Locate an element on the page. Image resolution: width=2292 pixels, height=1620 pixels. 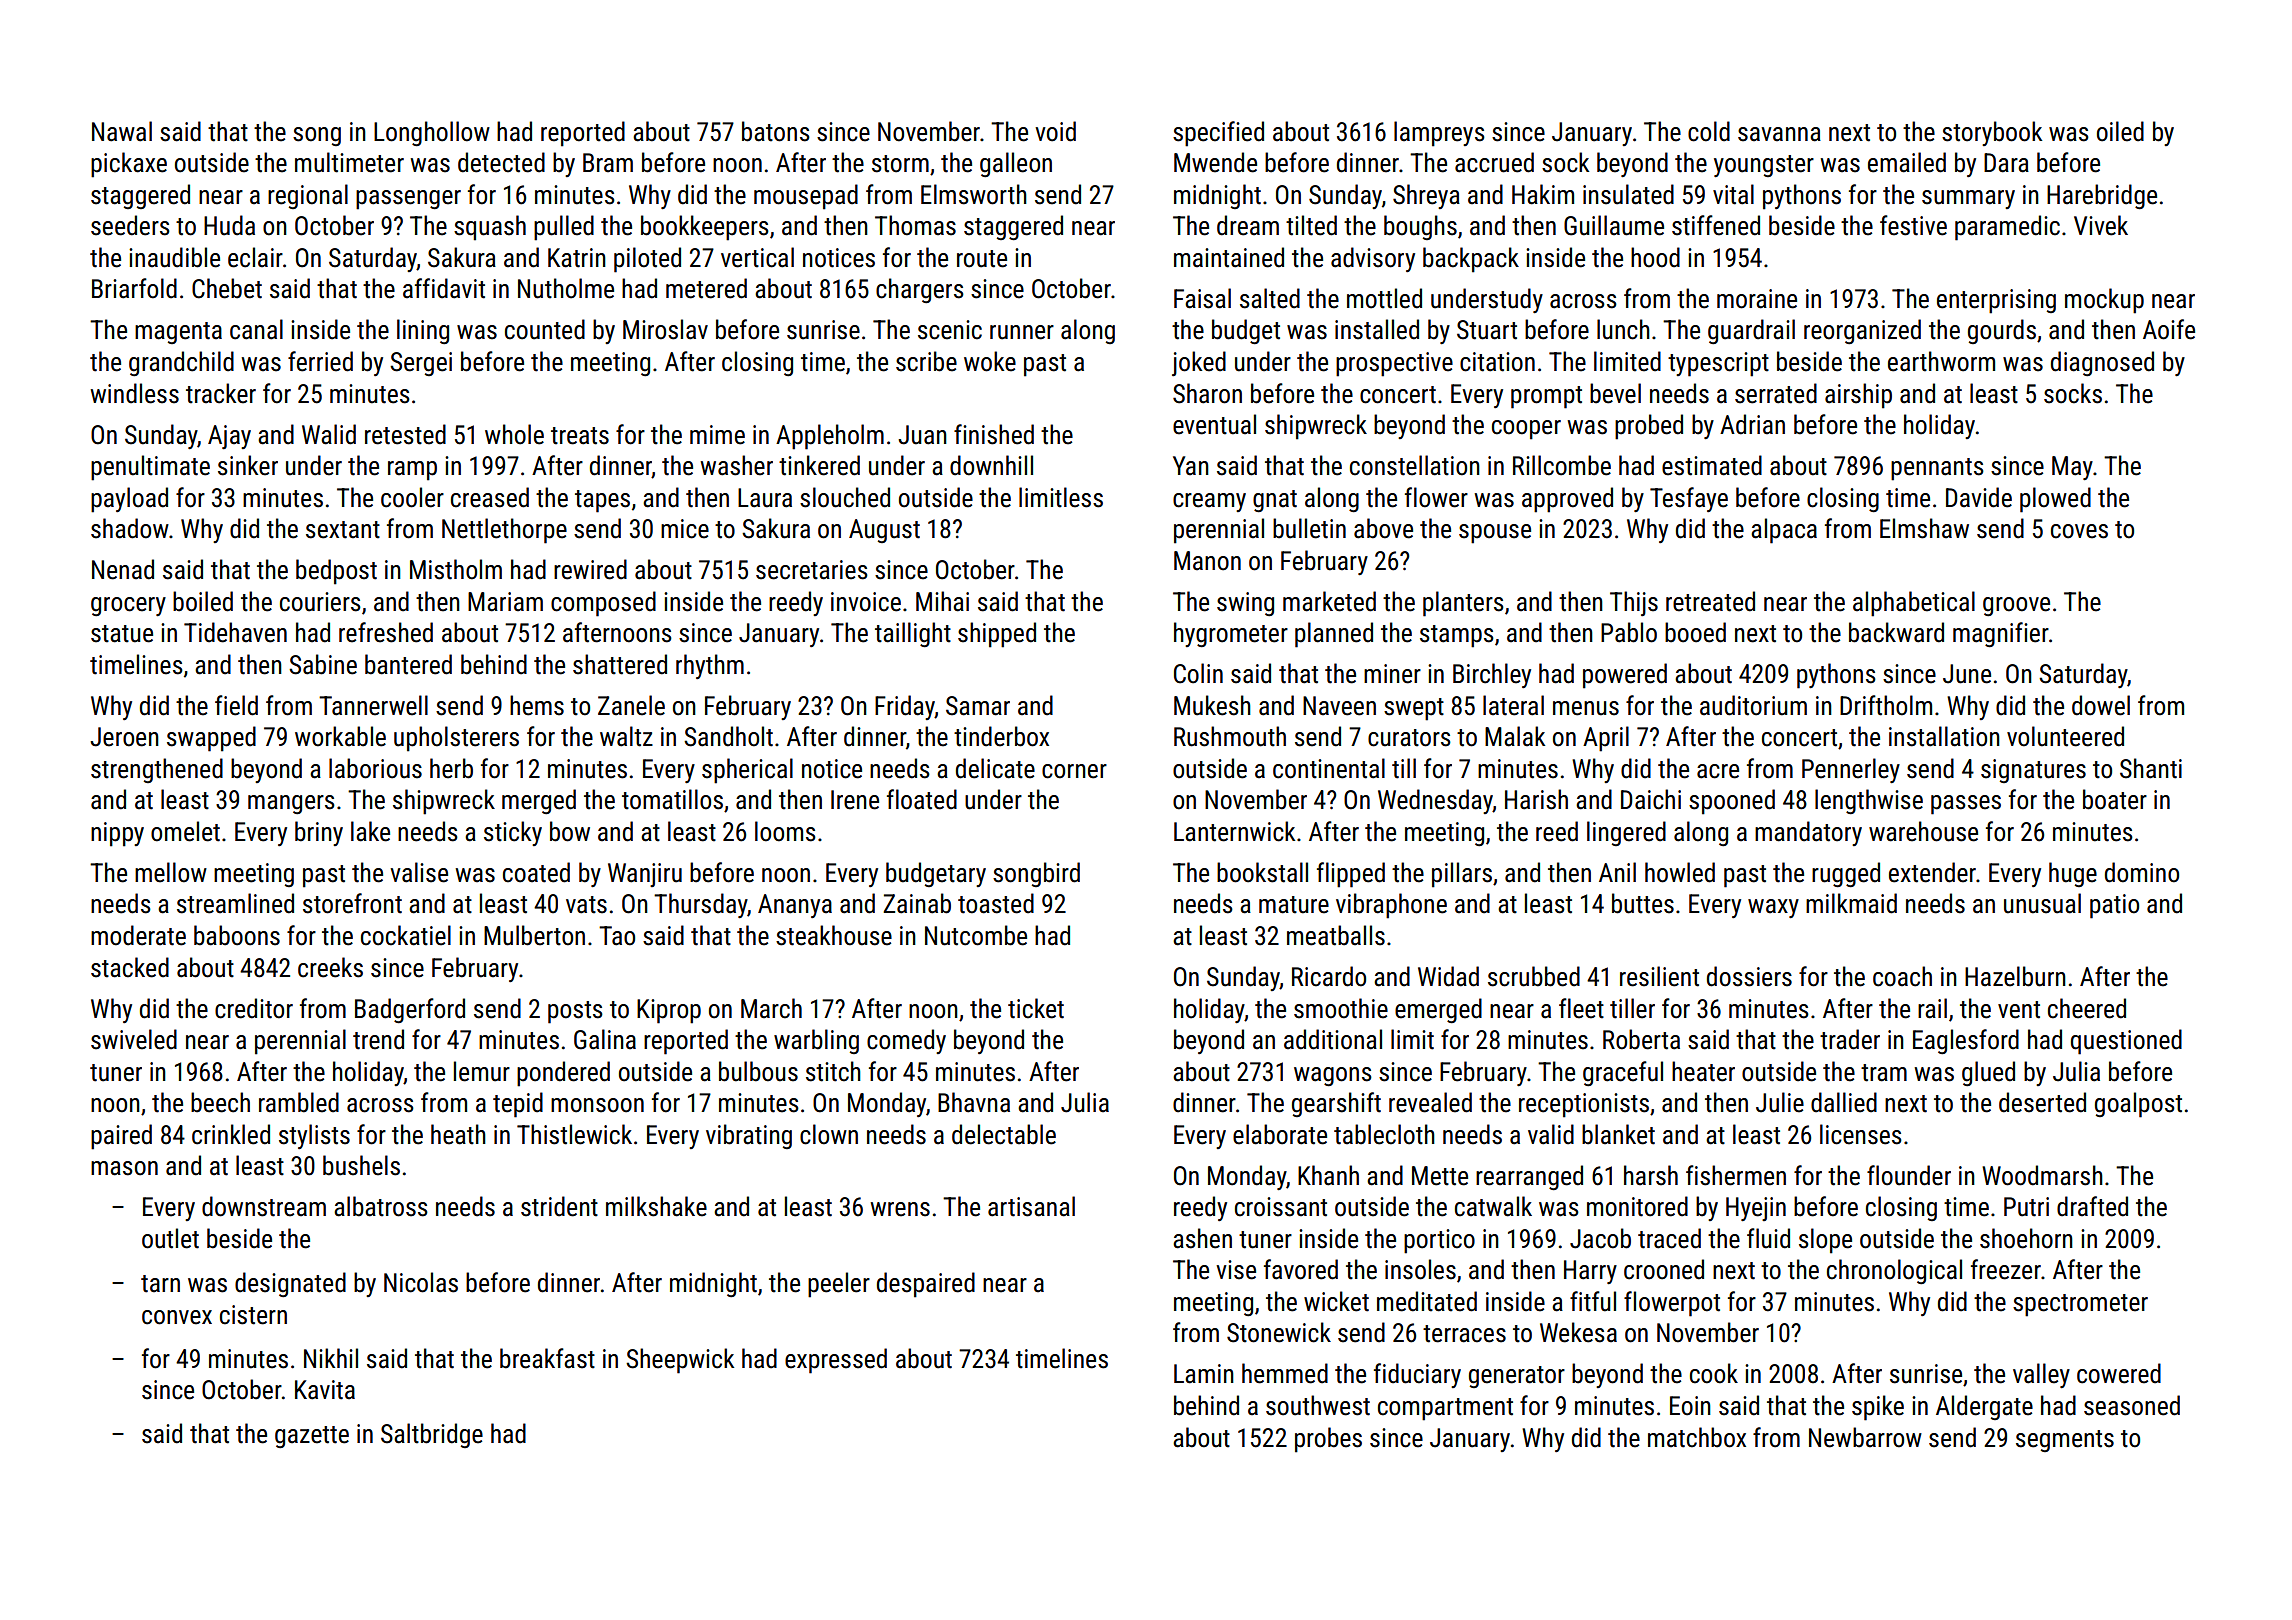
Sergei is located at coordinates (421, 364).
